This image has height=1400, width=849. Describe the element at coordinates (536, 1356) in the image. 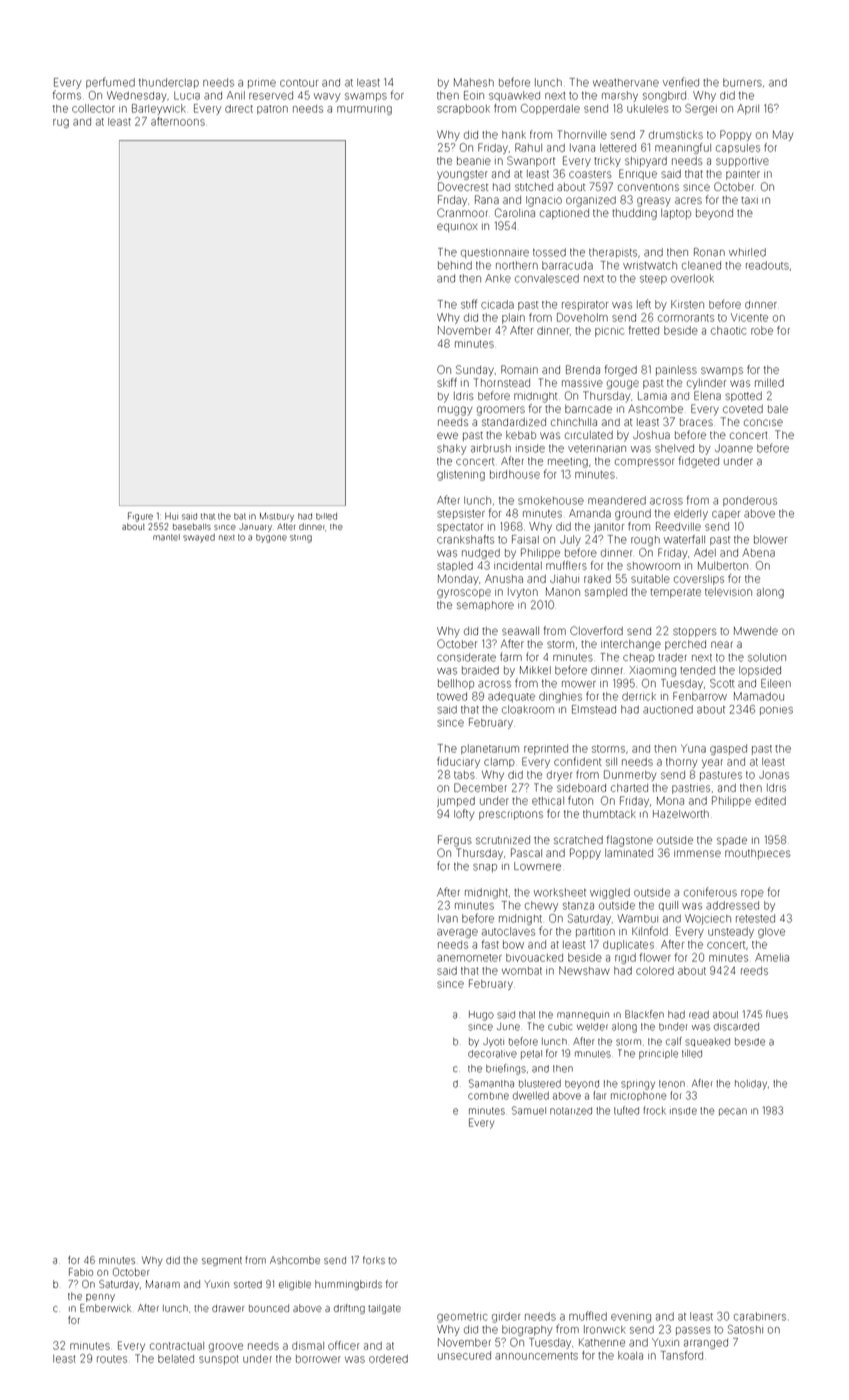

I see `announcements` at that location.
